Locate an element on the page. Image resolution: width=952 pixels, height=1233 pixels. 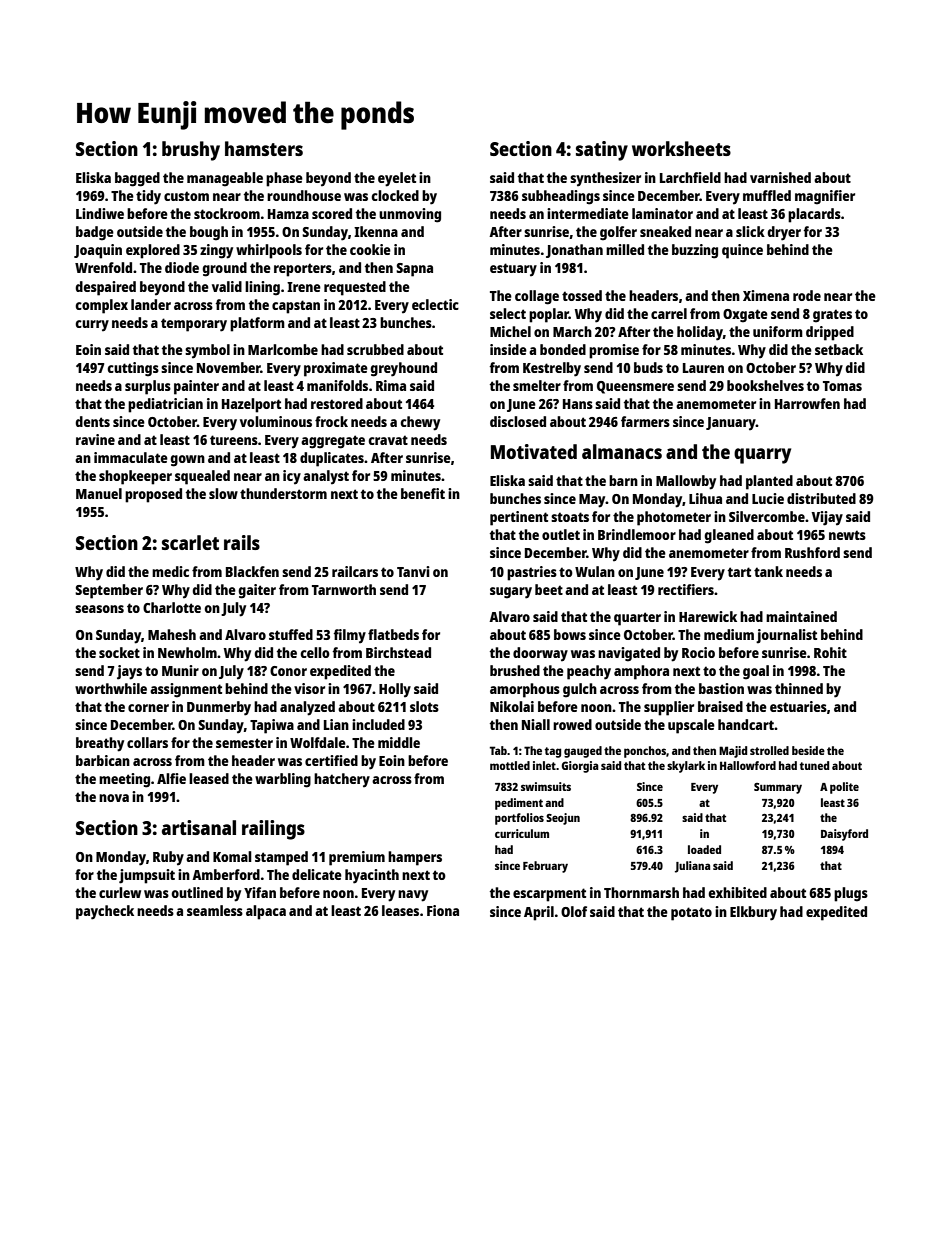
maintained is located at coordinates (801, 616).
